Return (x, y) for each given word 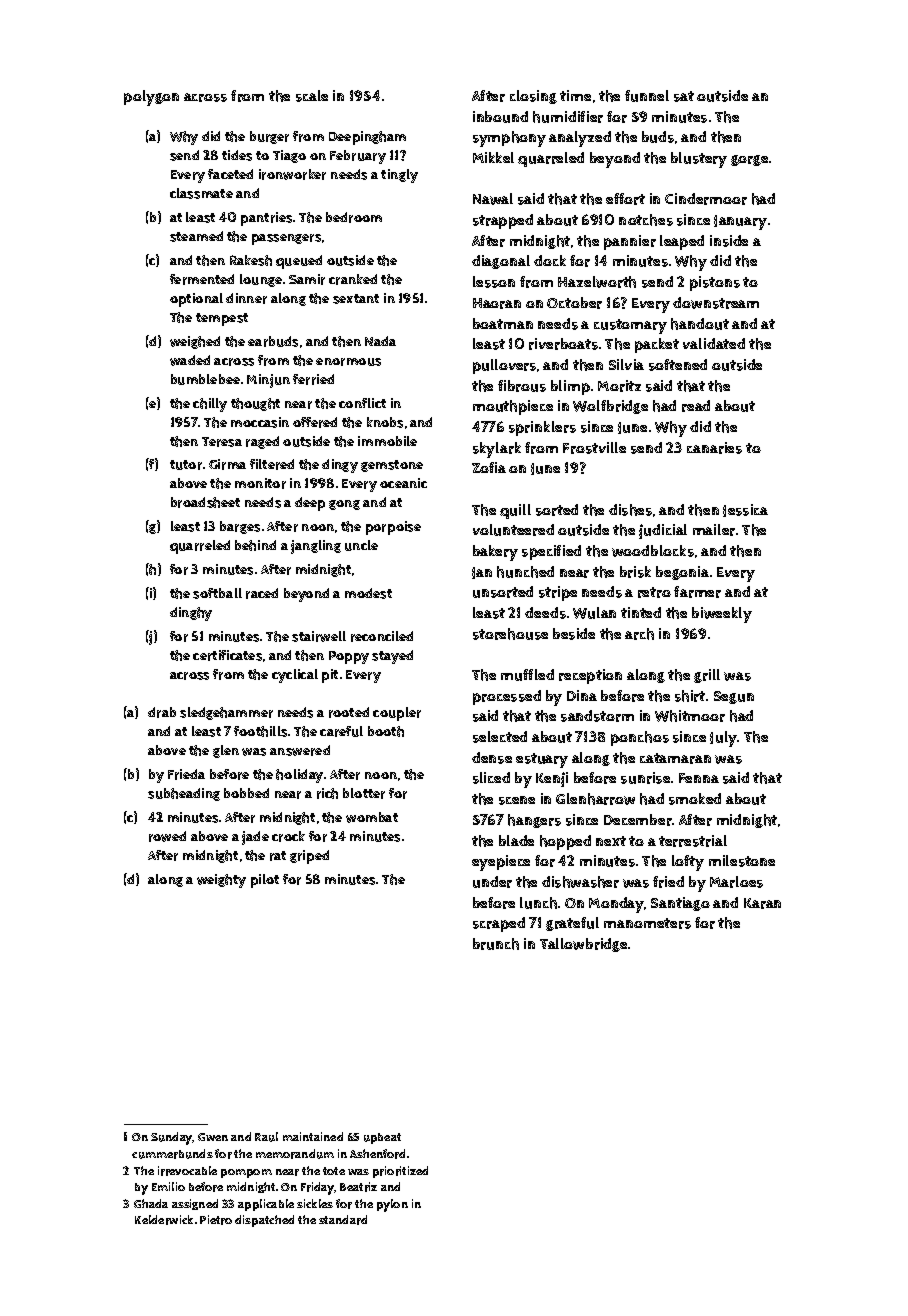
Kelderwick (164, 1220)
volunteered (513, 530)
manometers (647, 923)
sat (684, 96)
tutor (186, 465)
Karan (762, 903)
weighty (221, 881)
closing (533, 97)
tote (334, 1171)
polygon (151, 98)
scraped (499, 924)
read (696, 406)
